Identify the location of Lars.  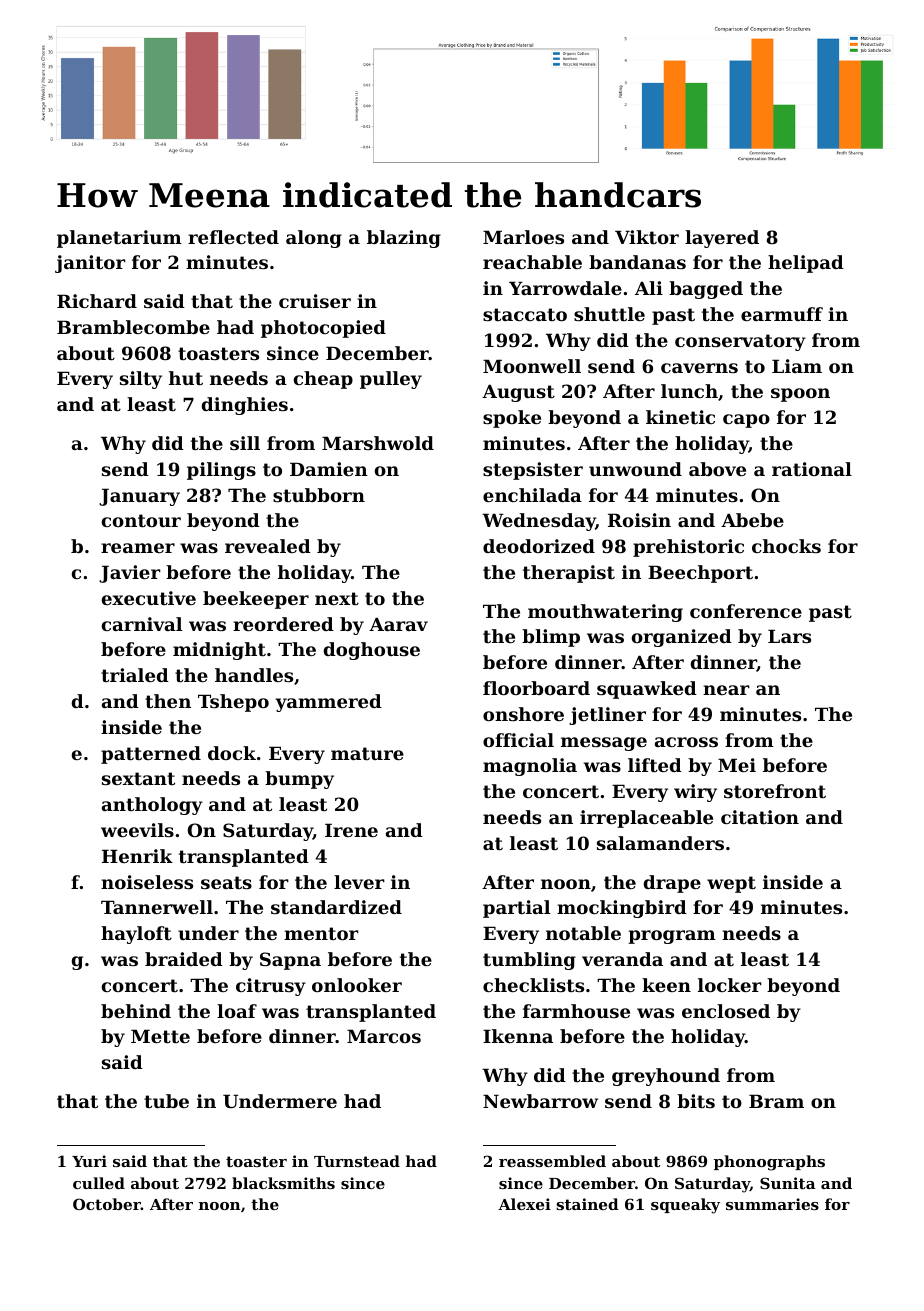
(789, 636).
